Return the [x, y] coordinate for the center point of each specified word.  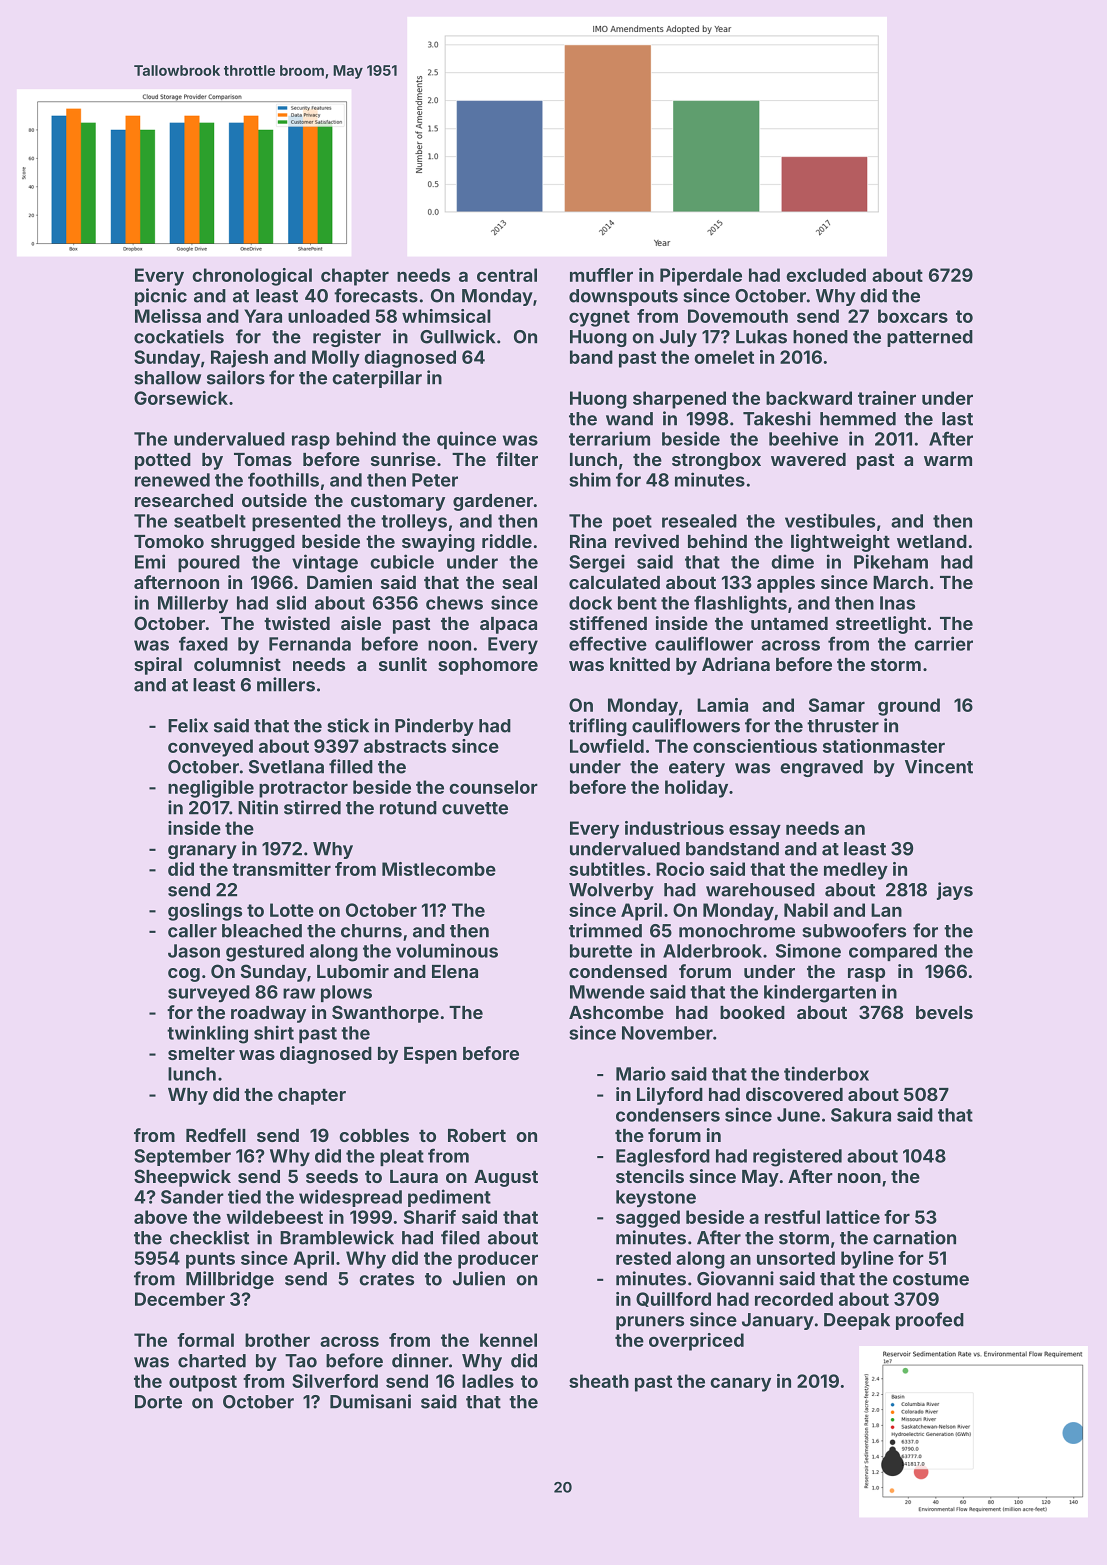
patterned [930, 338]
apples [786, 584]
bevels [944, 1012]
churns [371, 931]
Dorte [158, 1402]
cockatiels [179, 336]
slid [291, 602]
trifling [598, 727]
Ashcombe [616, 1012]
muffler [601, 275]
